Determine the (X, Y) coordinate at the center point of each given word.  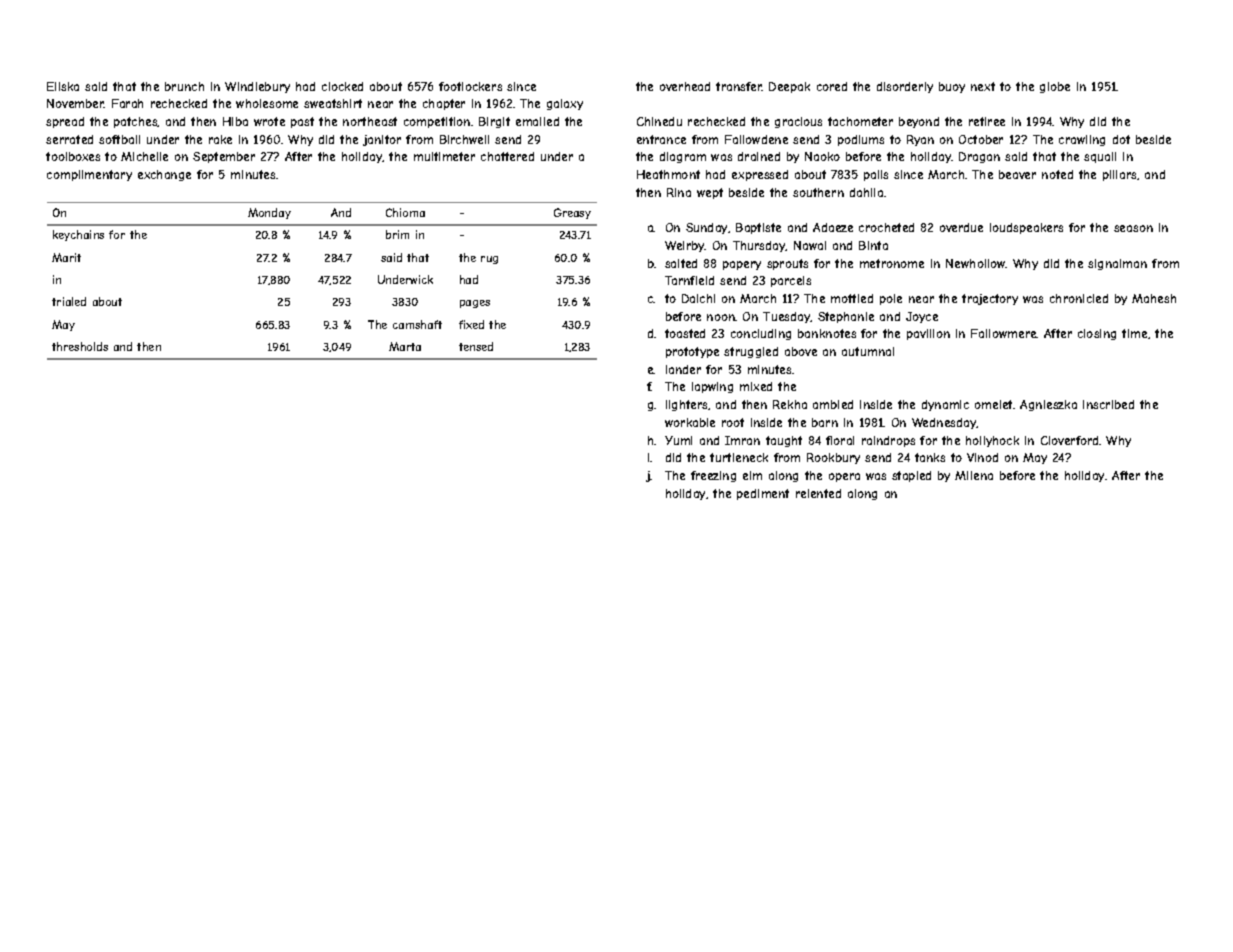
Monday (269, 213)
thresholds (80, 346)
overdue (961, 227)
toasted (685, 333)
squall (1100, 157)
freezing (713, 476)
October (981, 139)
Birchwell (464, 139)
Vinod (982, 457)
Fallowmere (1004, 333)
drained (759, 156)
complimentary (89, 175)
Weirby (685, 246)
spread (65, 122)
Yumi (678, 440)
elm (752, 475)
